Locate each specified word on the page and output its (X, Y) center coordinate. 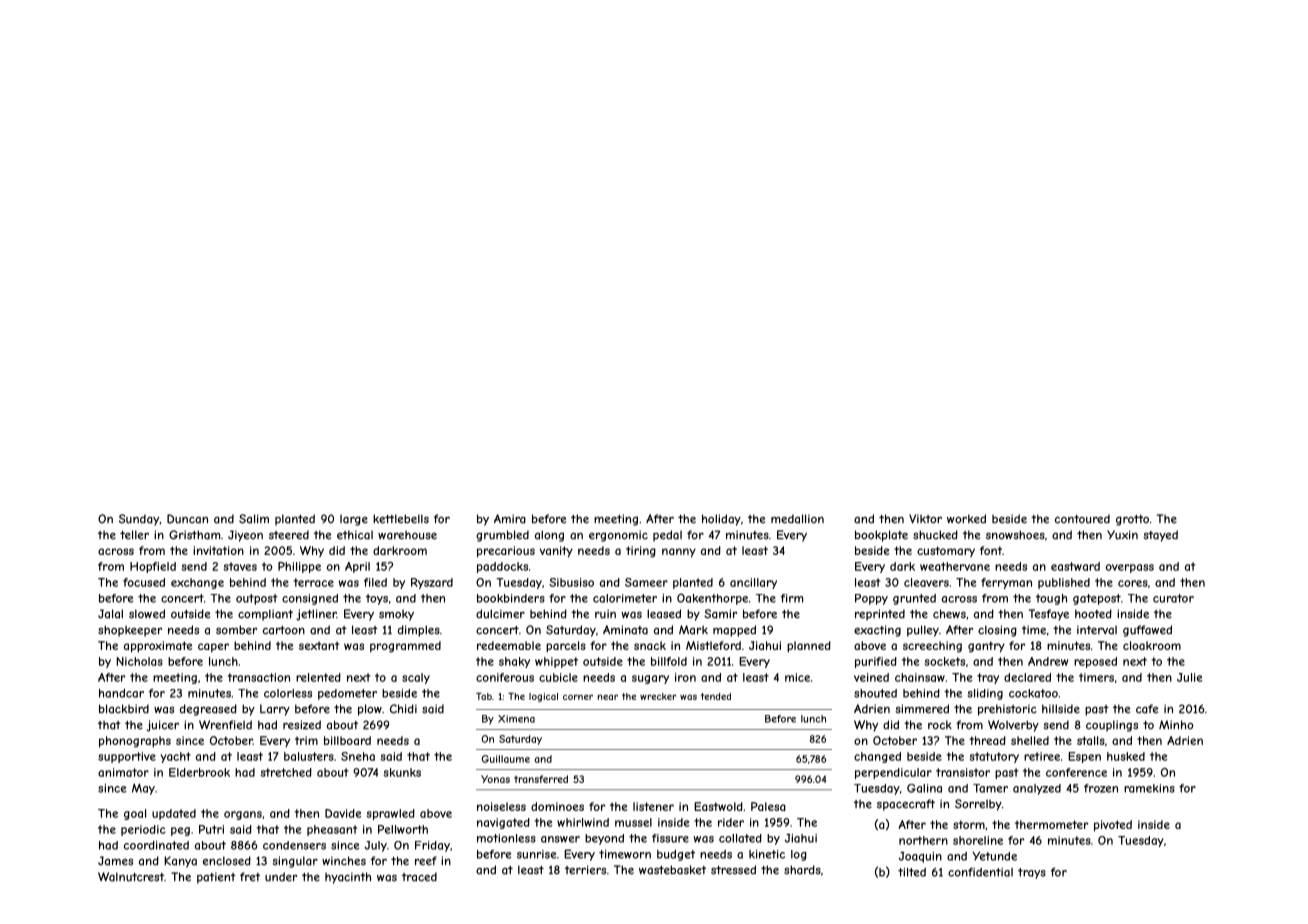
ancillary (753, 583)
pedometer (347, 694)
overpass (1130, 568)
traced (419, 877)
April (357, 567)
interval (1097, 630)
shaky (514, 662)
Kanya (180, 862)
